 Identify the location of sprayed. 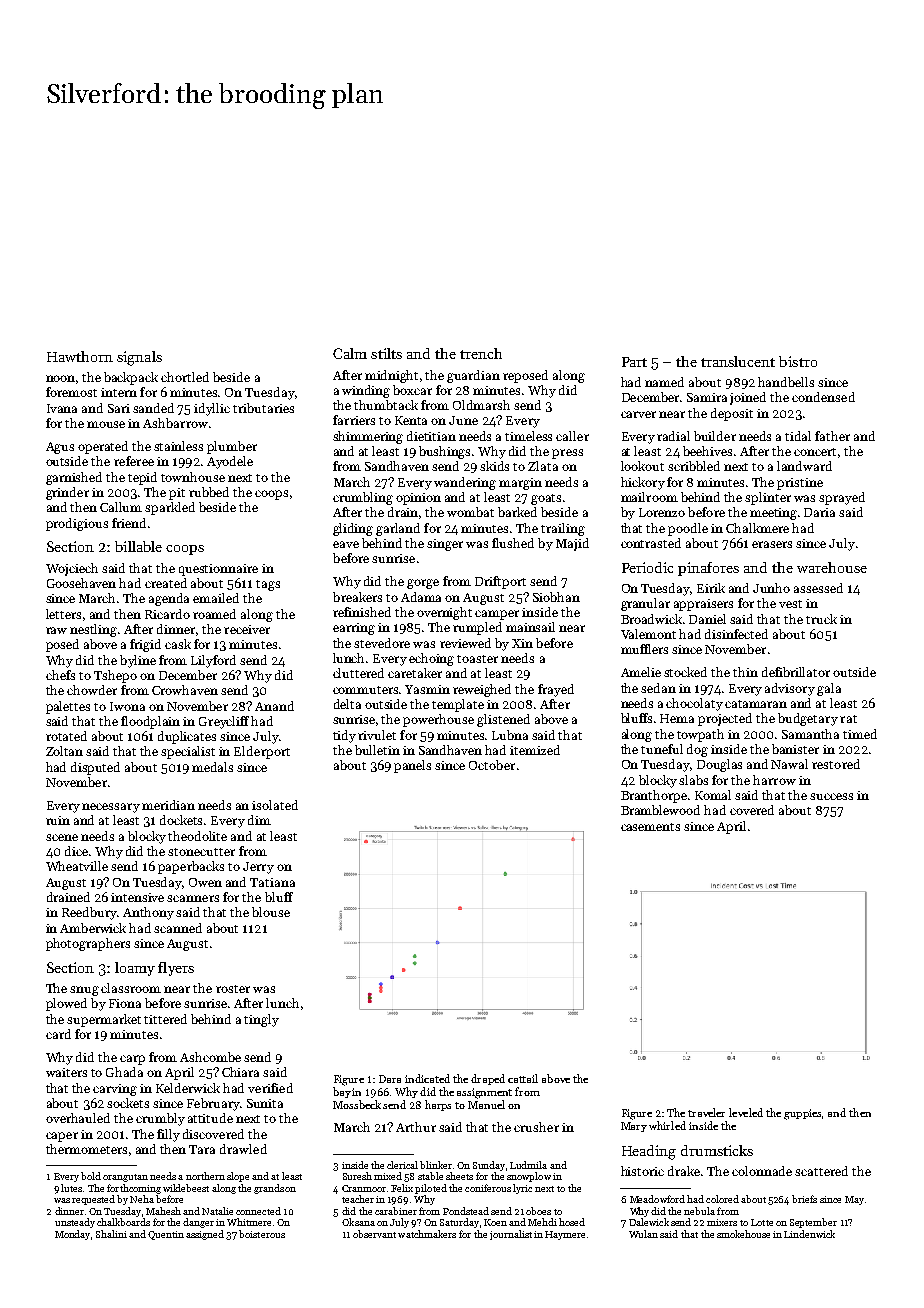
(842, 498).
